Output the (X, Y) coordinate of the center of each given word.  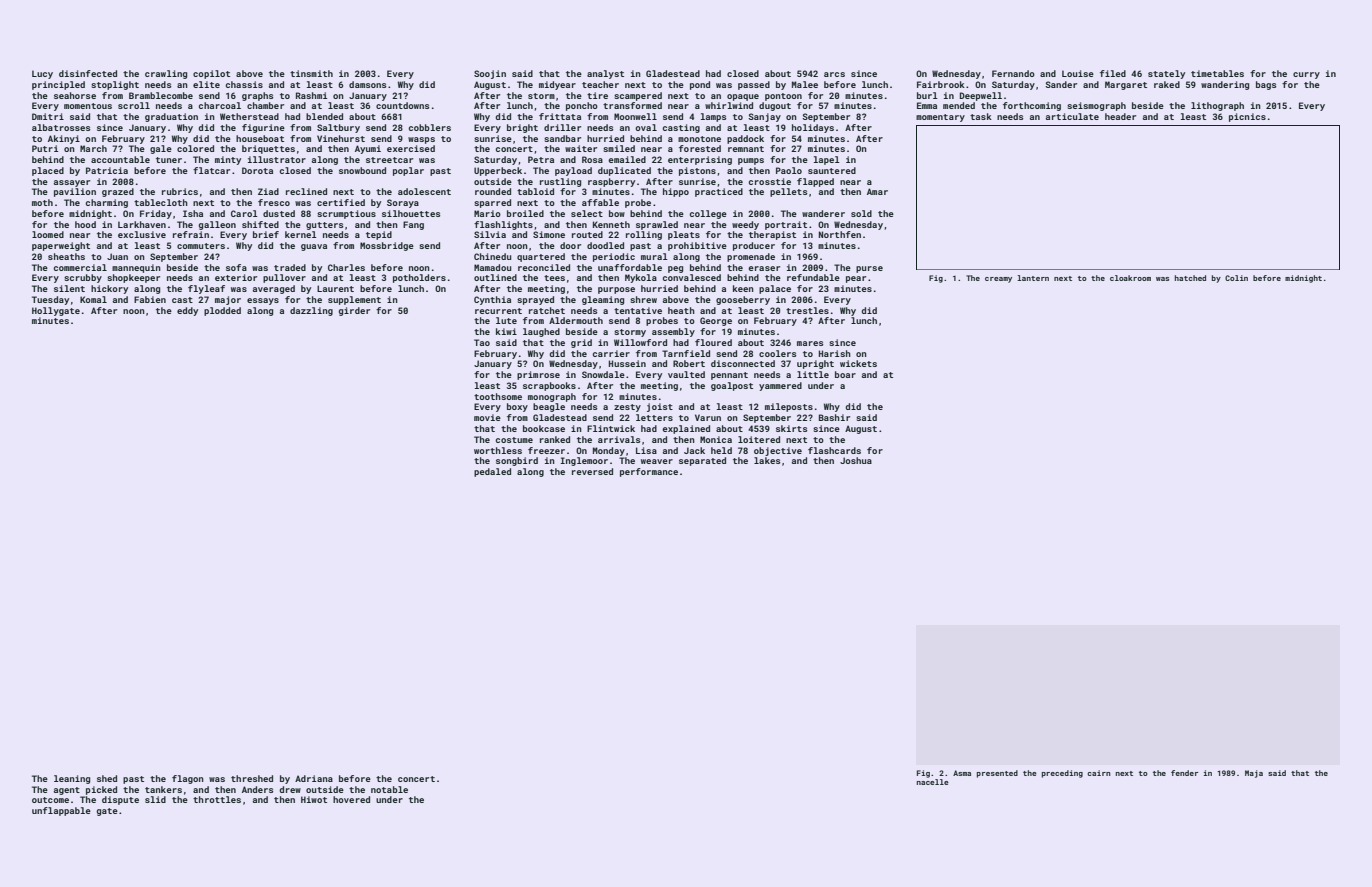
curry (1306, 75)
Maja (1254, 774)
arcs (834, 74)
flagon (188, 779)
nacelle (933, 782)
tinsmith (311, 73)
